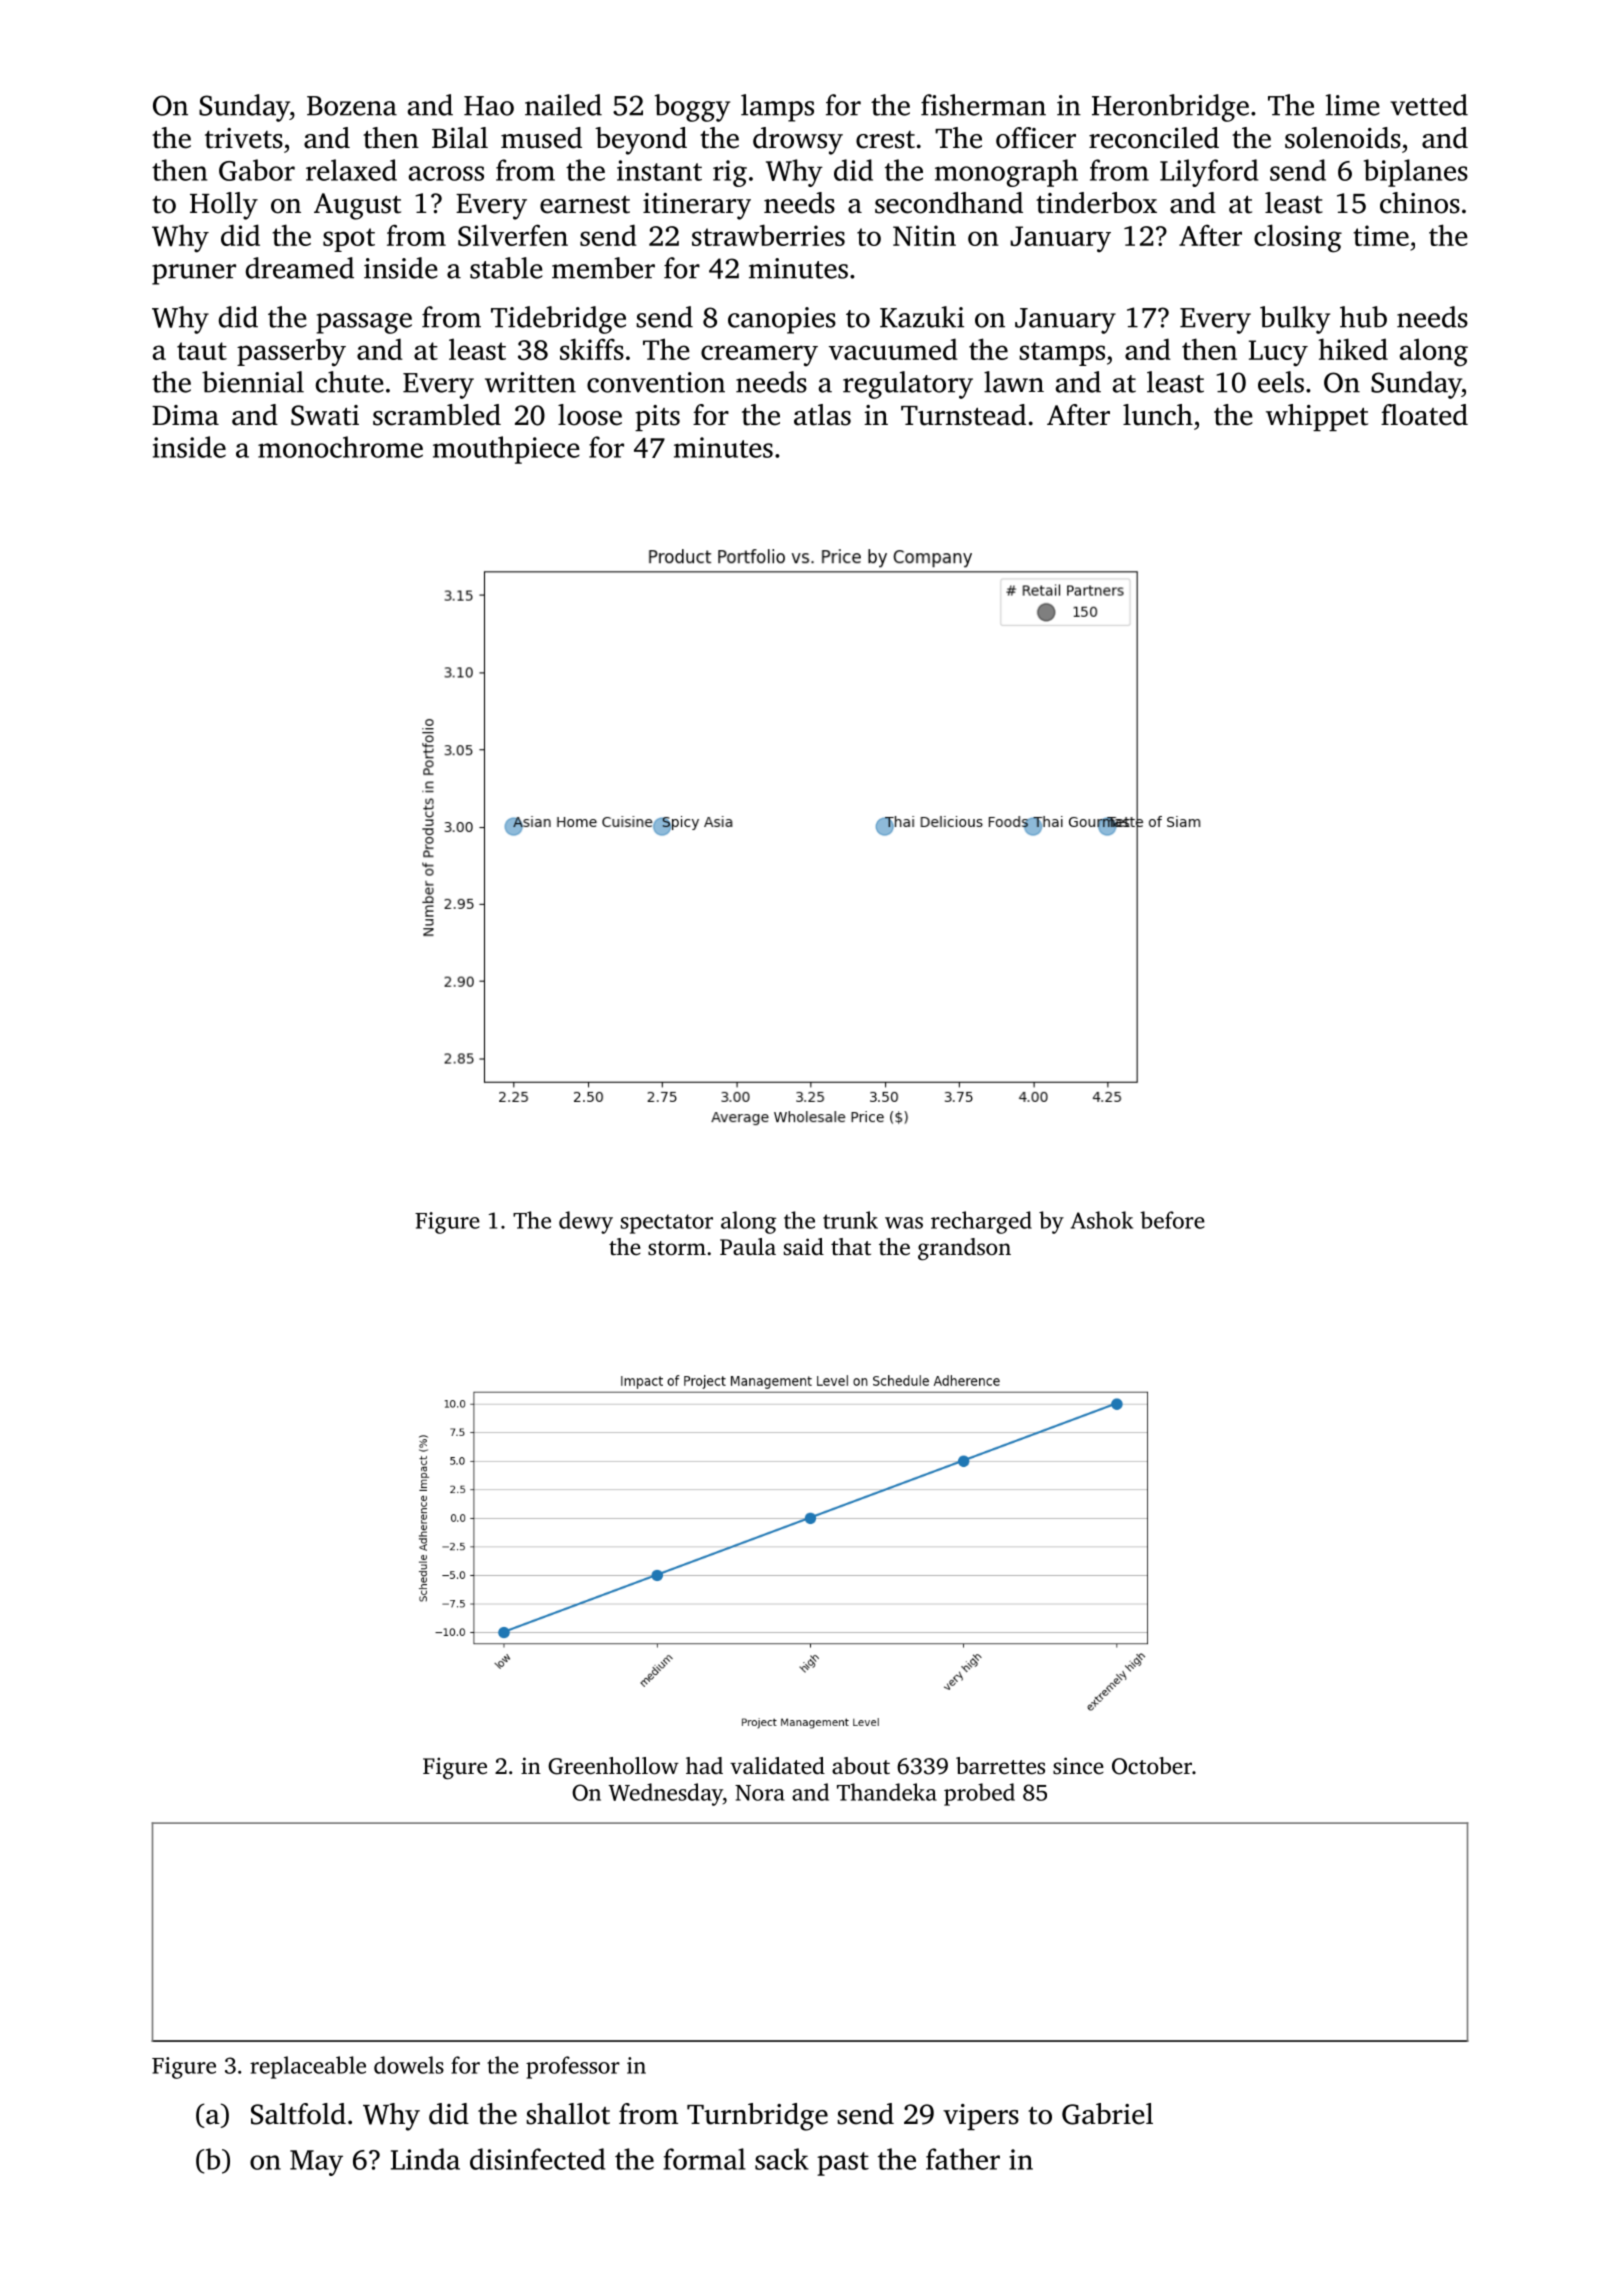 This document has height=2292, width=1620. What do you see at coordinates (613, 1766) in the document?
I see `Greenhollow` at bounding box center [613, 1766].
